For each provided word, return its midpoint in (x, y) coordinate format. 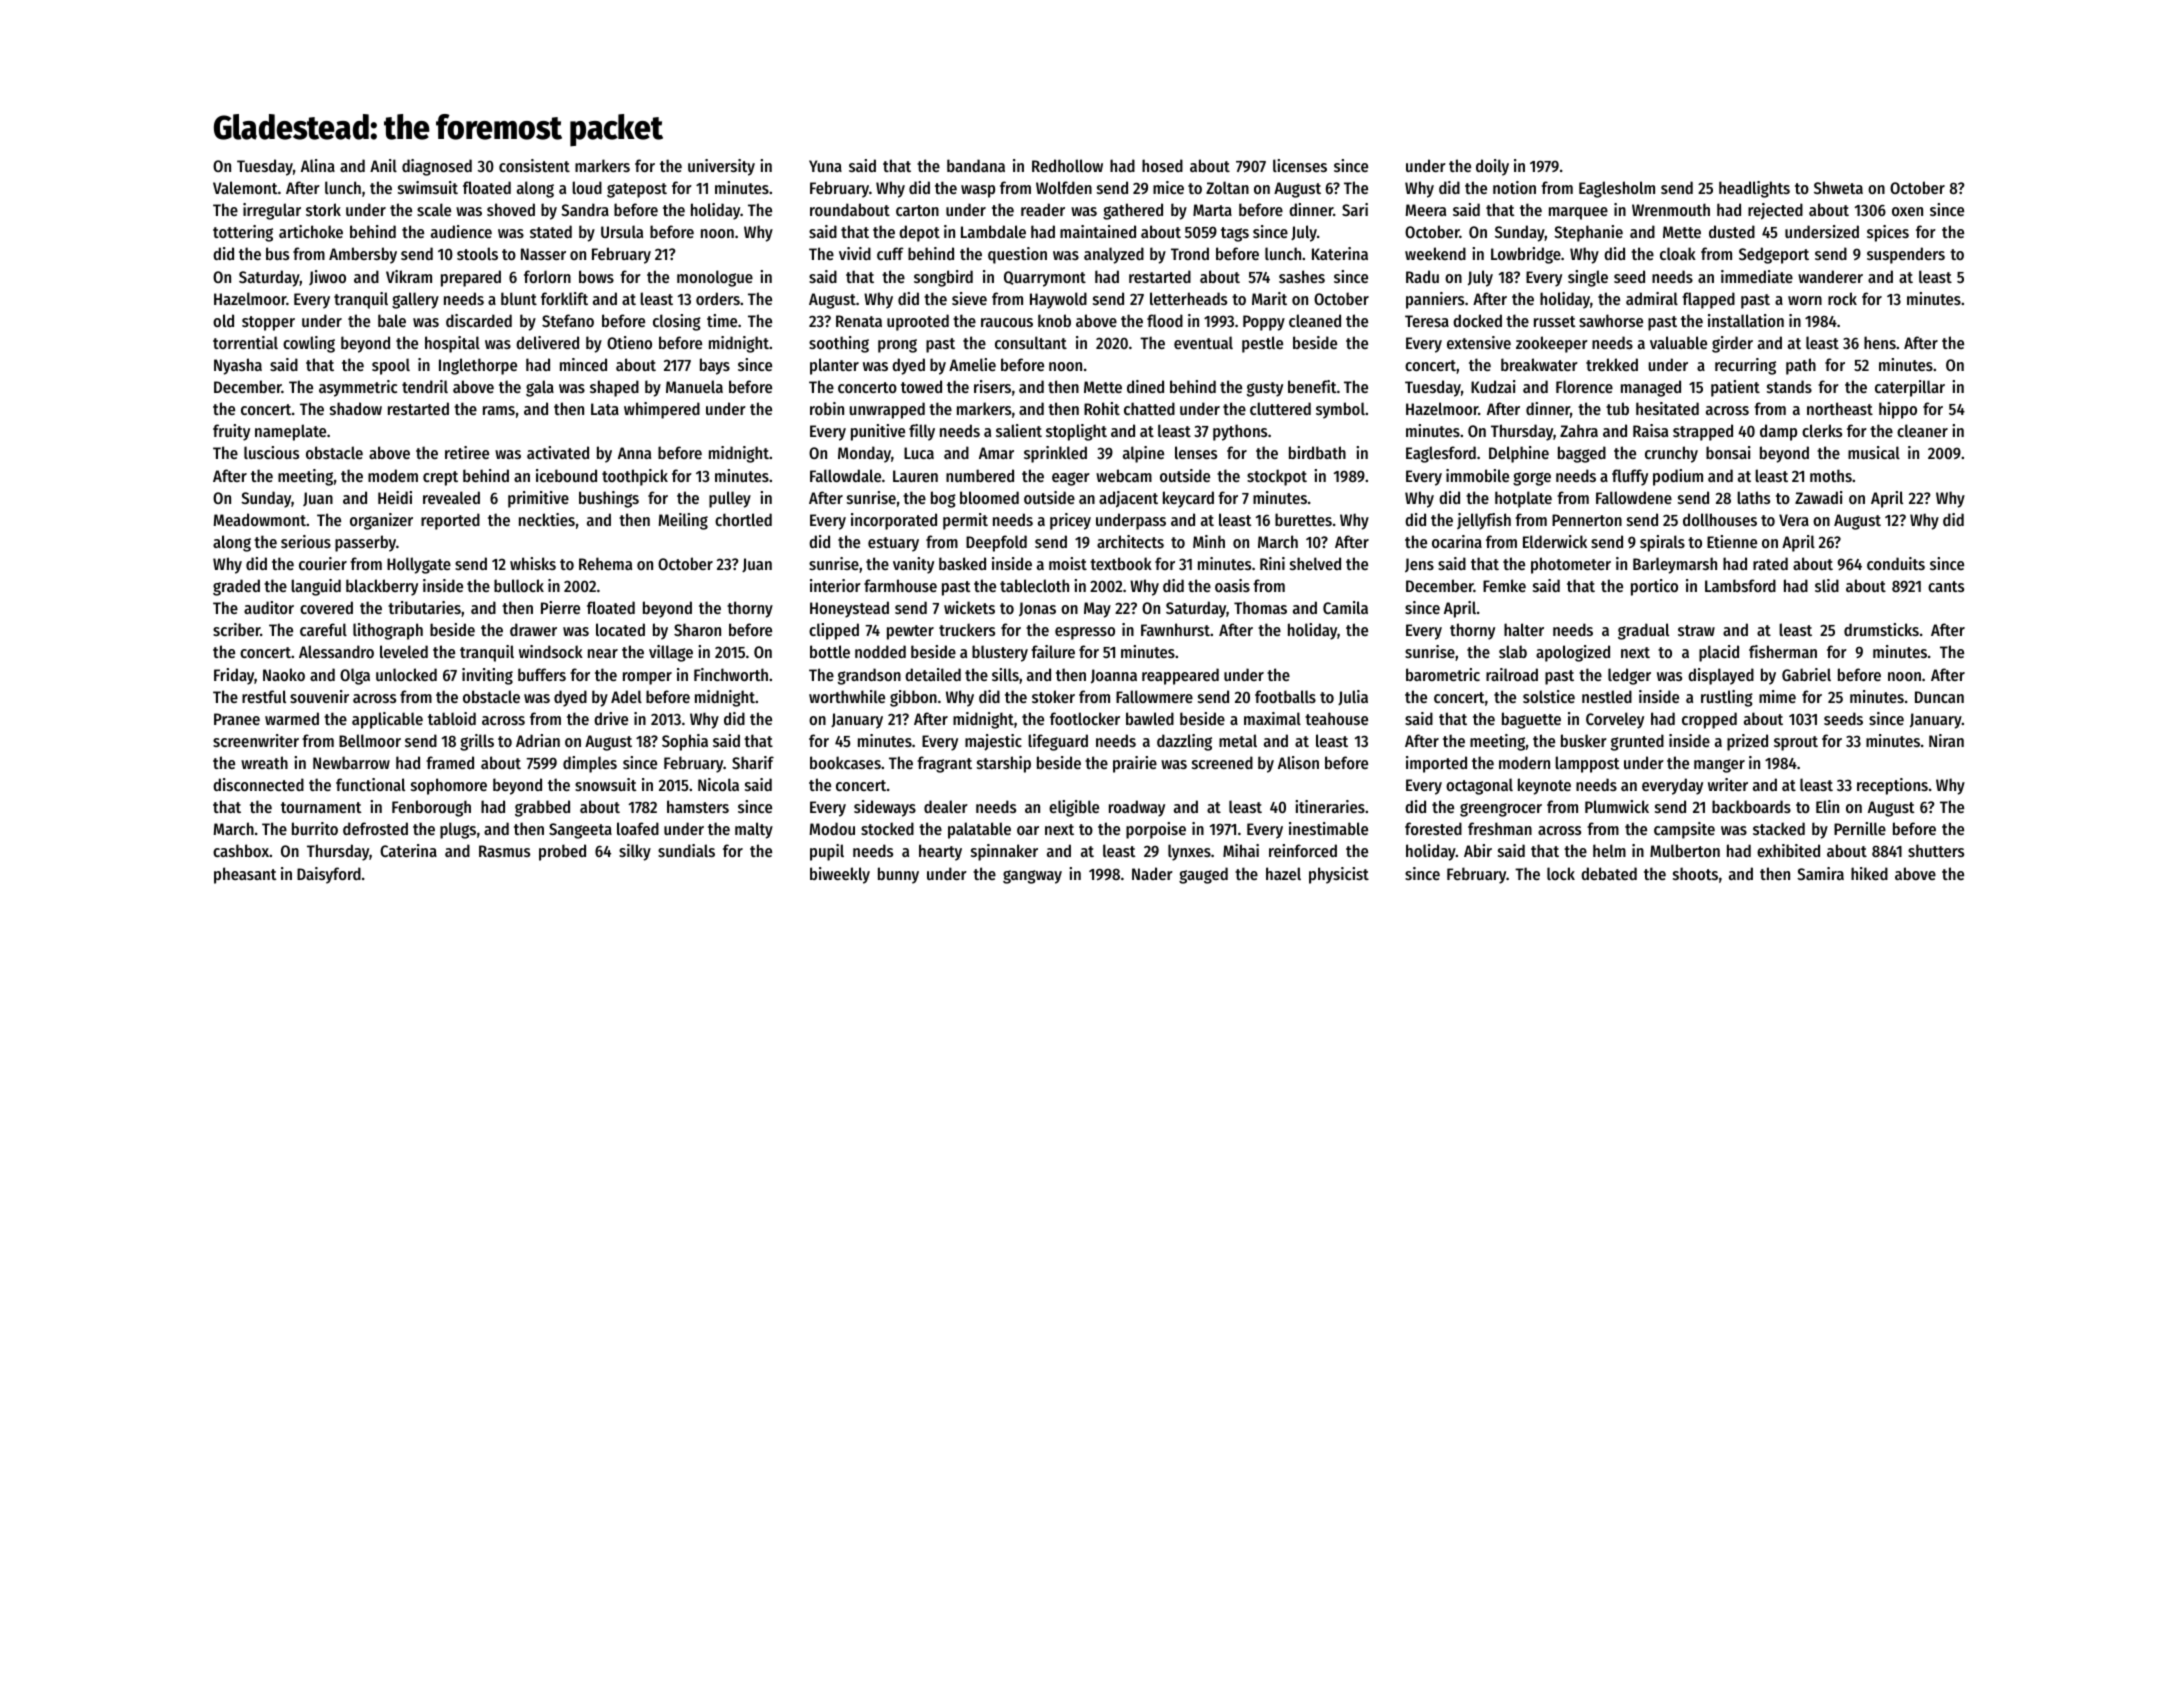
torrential (245, 342)
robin (827, 408)
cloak (1678, 253)
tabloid (452, 718)
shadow (356, 408)
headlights (1754, 189)
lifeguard (1058, 742)
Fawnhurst (1175, 629)
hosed (1162, 165)
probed (562, 852)
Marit (1269, 298)
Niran (1946, 740)
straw (1696, 630)
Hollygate (419, 565)
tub (1617, 408)
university (721, 167)
